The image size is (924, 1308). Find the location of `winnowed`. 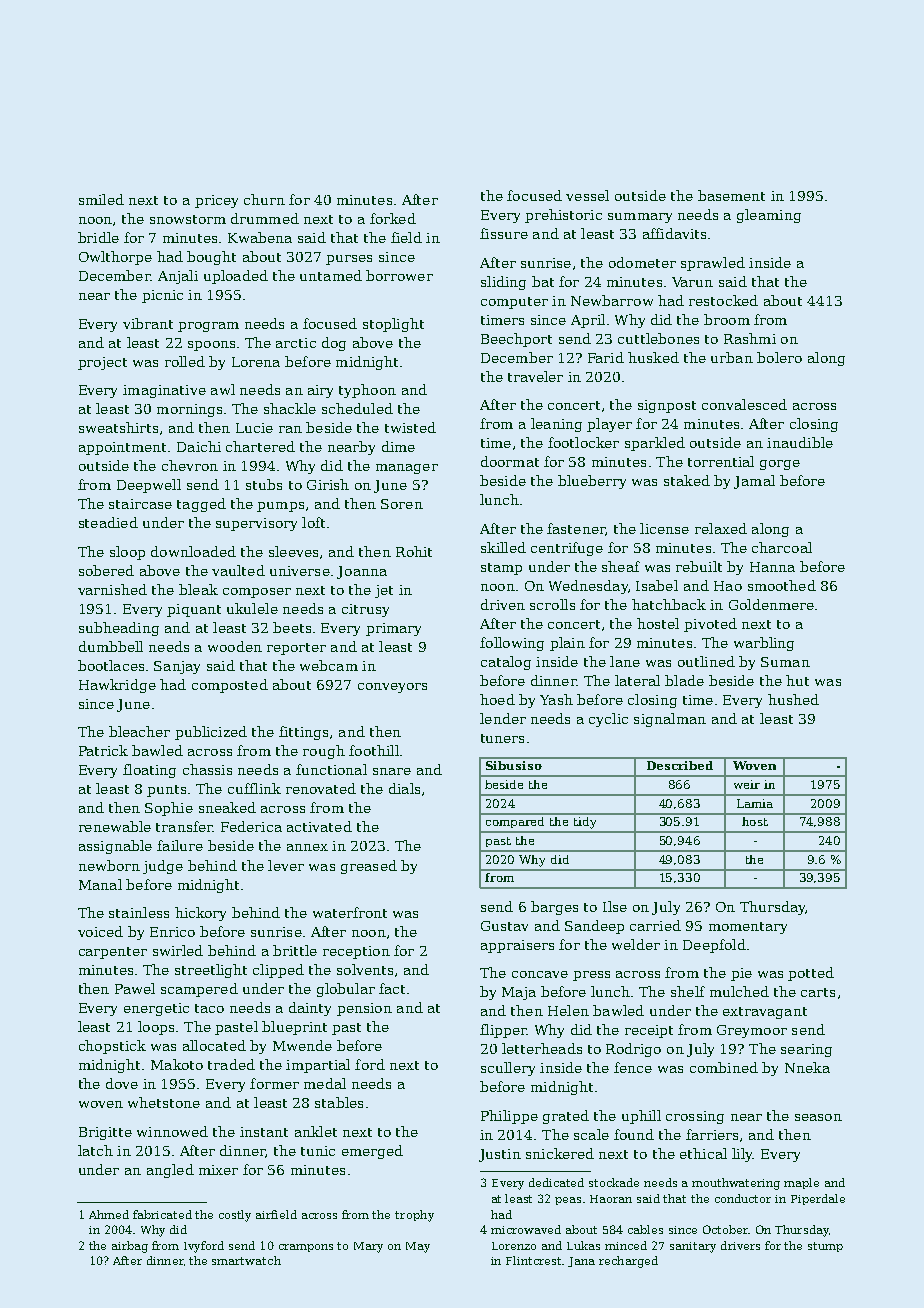

winnowed is located at coordinates (172, 1131).
